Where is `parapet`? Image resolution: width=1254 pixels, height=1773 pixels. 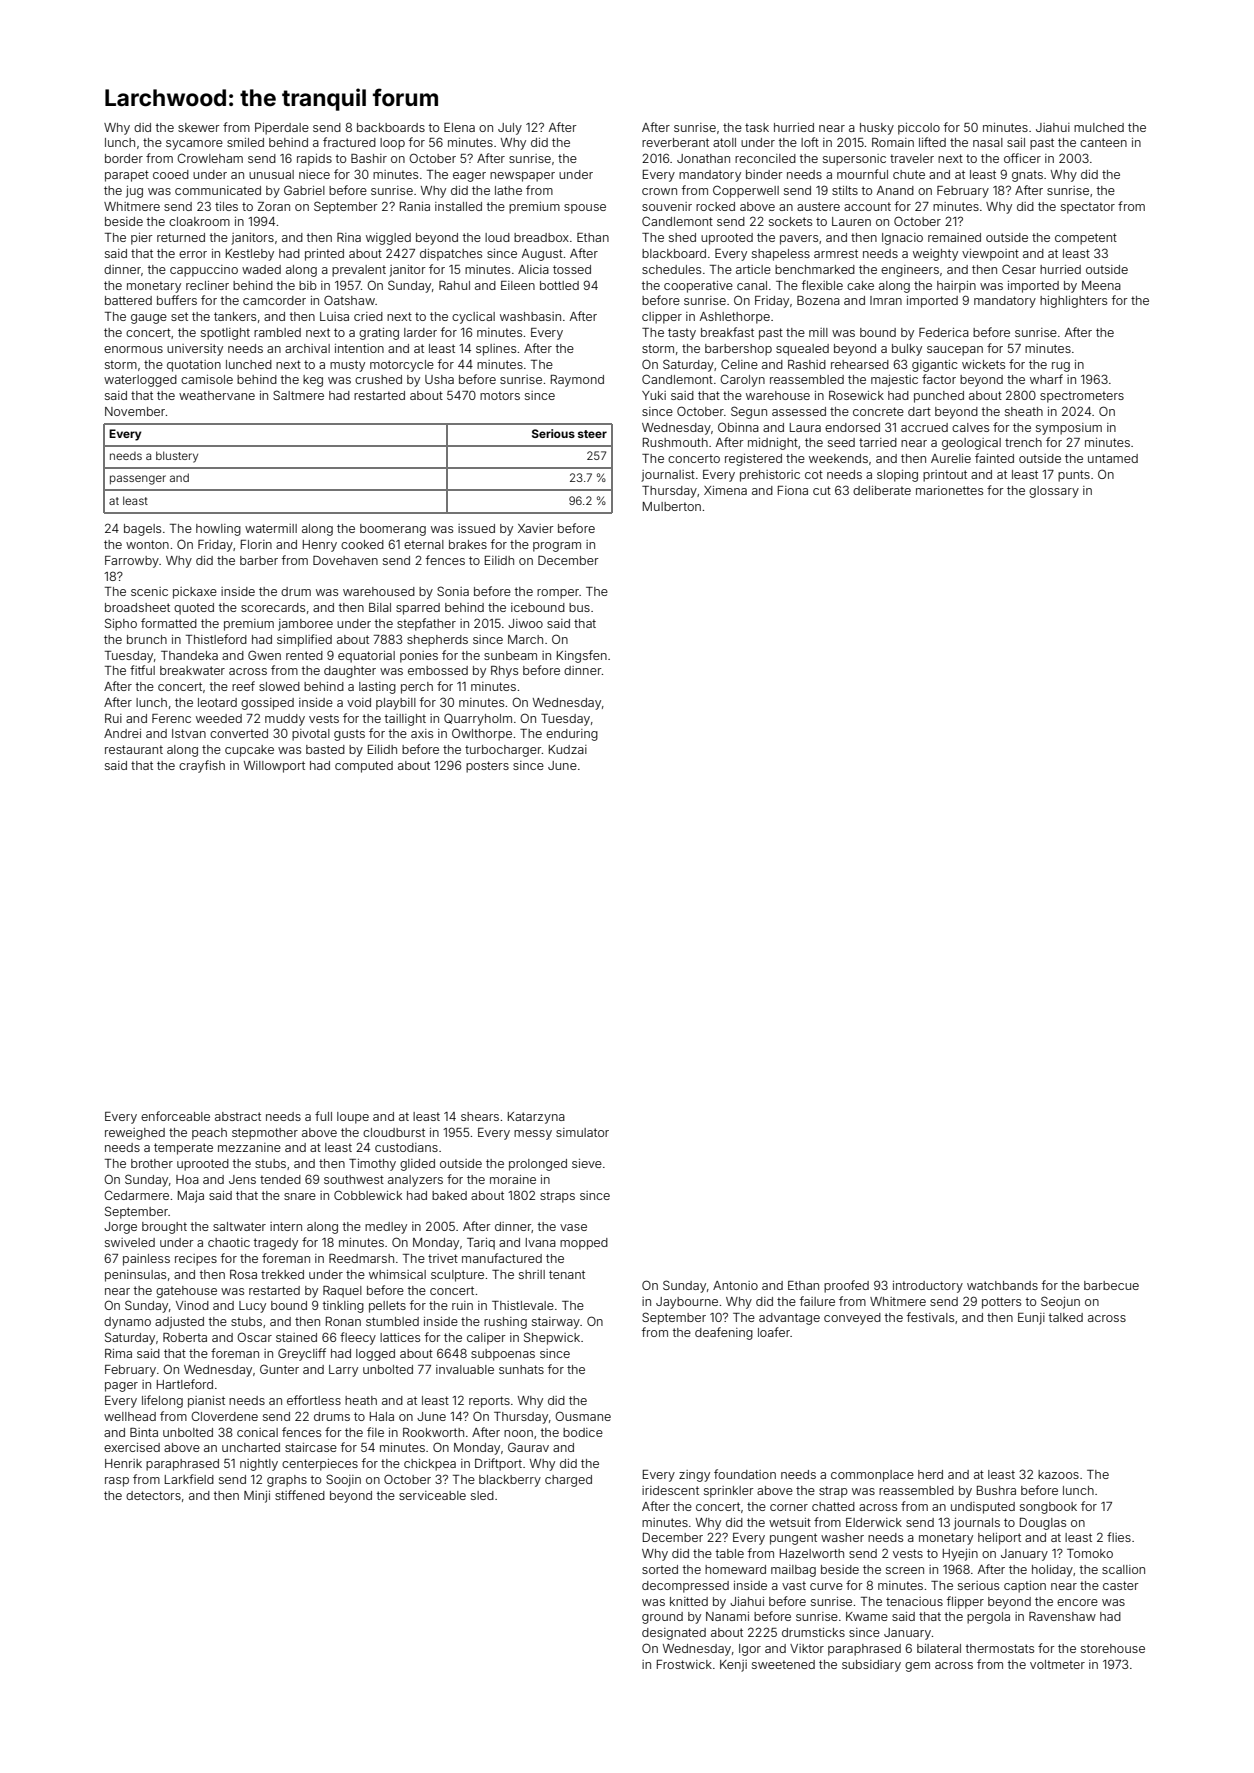
parapet is located at coordinates (127, 176).
